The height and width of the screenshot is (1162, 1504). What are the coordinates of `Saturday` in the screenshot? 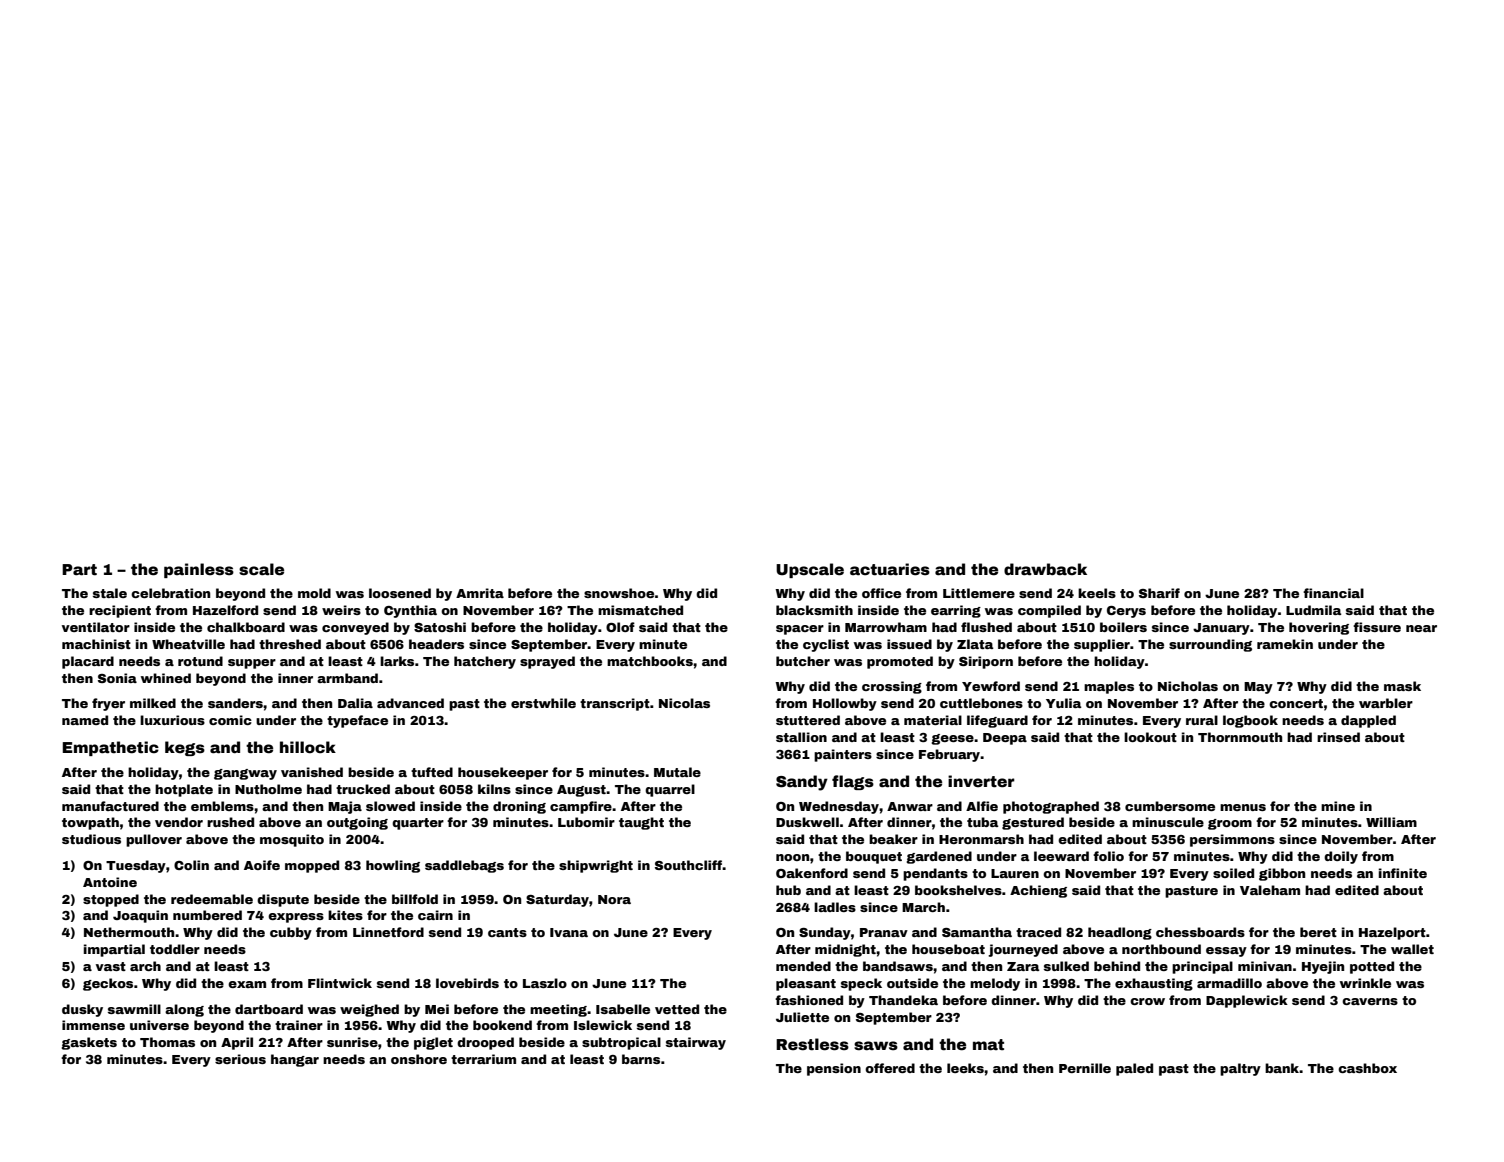 It's located at (557, 900).
